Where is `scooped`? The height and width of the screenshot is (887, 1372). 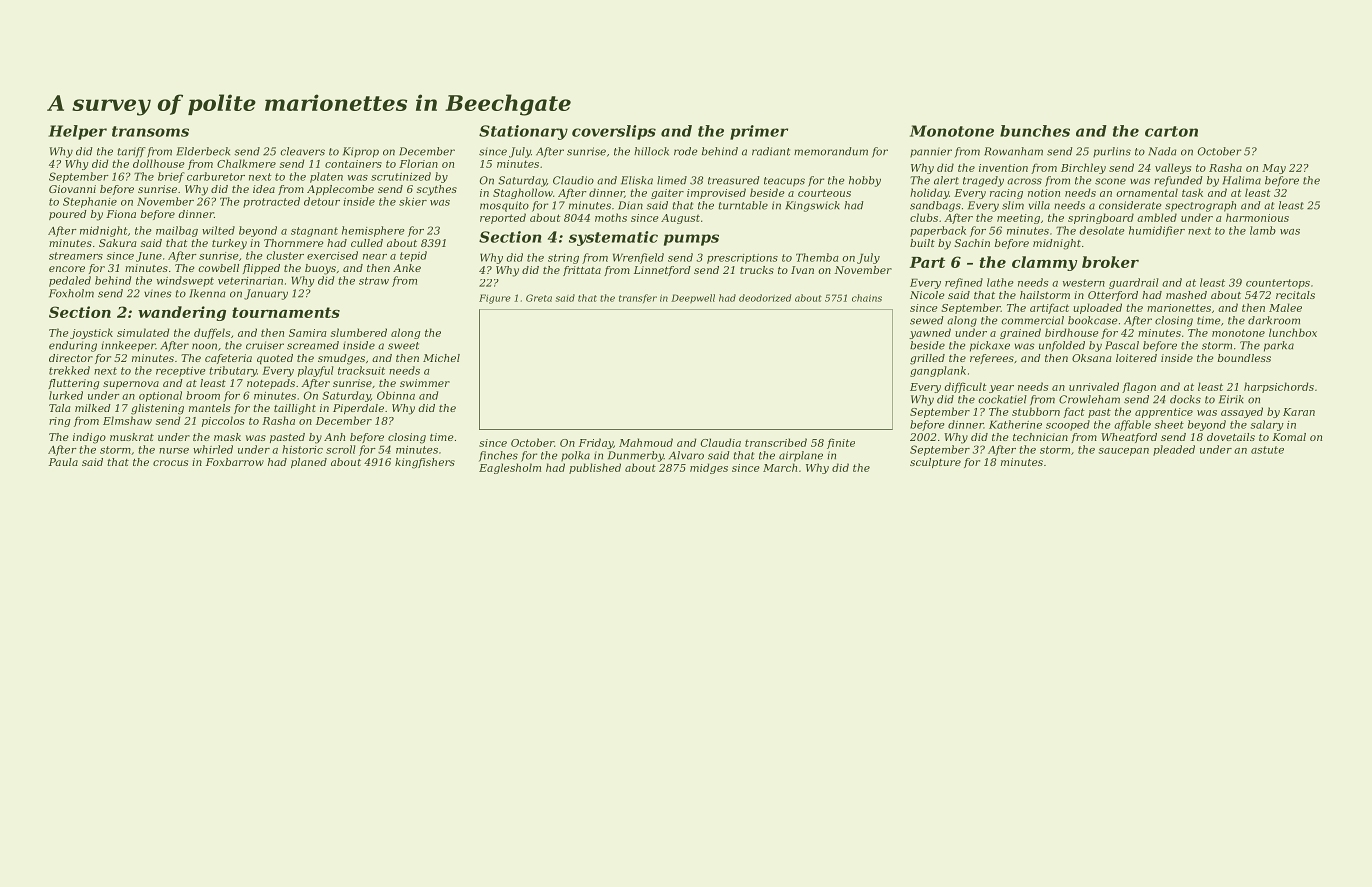
scooped is located at coordinates (1068, 425).
